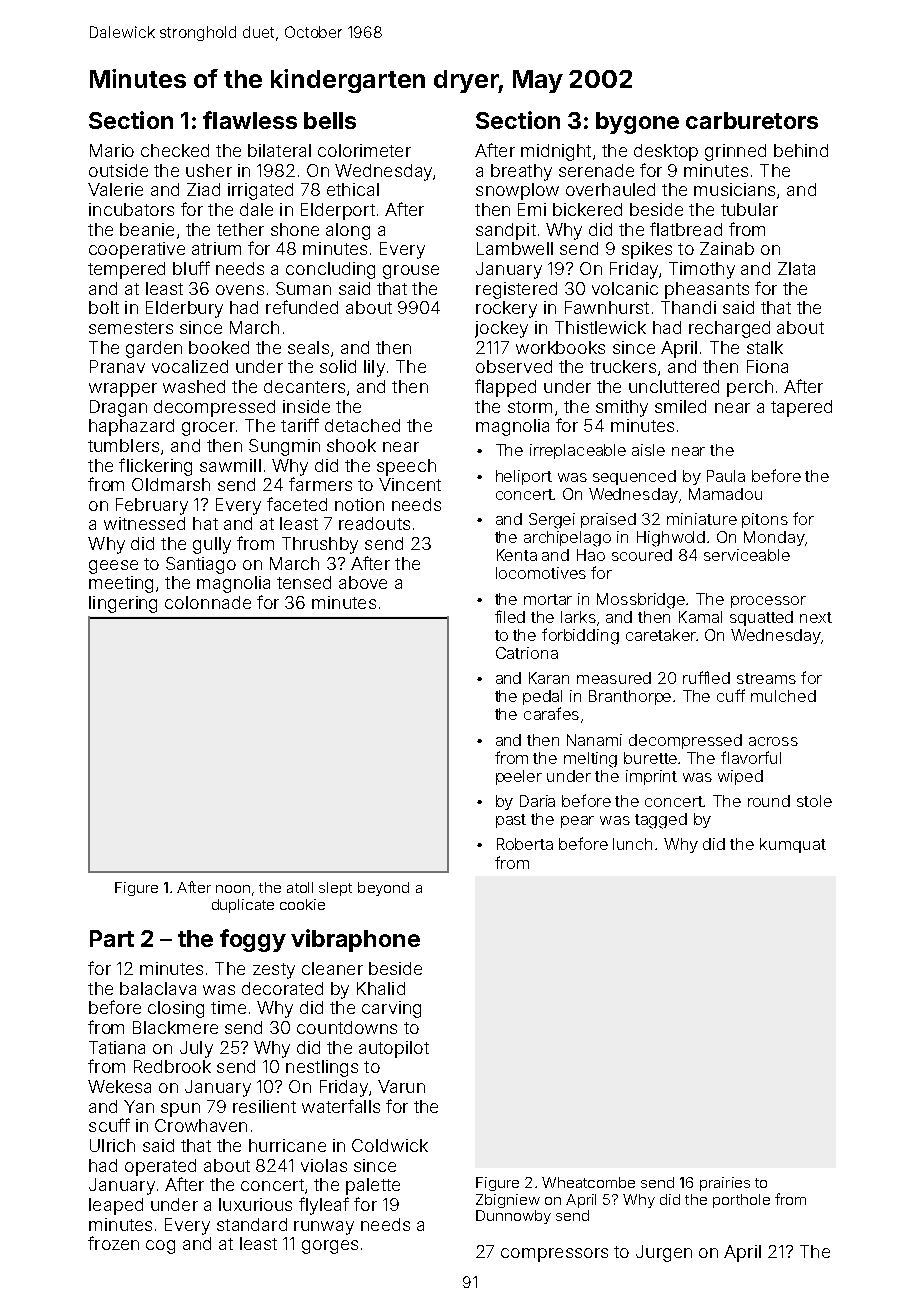  What do you see at coordinates (796, 268) in the screenshot?
I see `Zlata` at bounding box center [796, 268].
